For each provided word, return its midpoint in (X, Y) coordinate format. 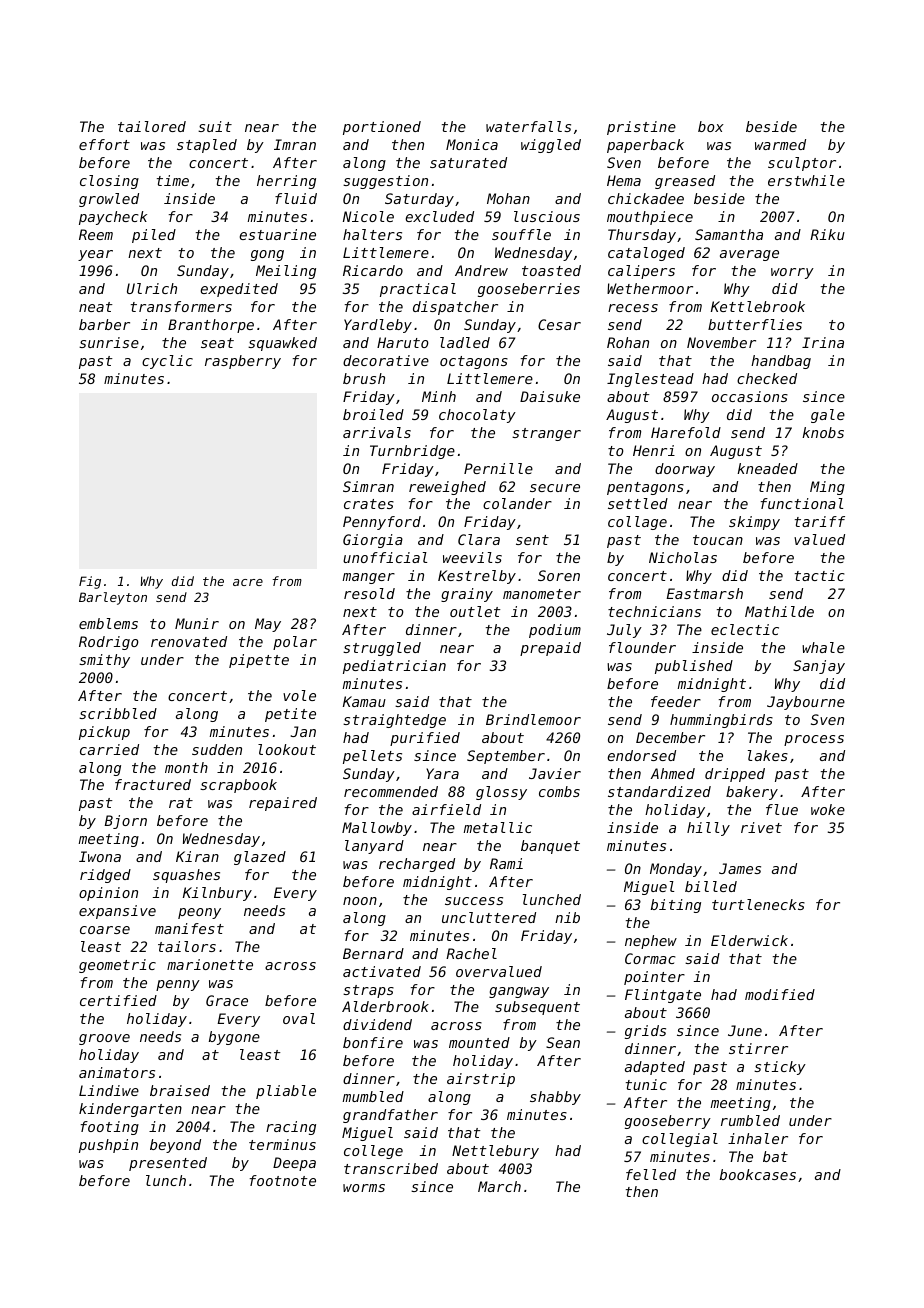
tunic (646, 1084)
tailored (152, 126)
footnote (283, 1180)
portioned (382, 128)
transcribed (391, 1168)
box (711, 126)
